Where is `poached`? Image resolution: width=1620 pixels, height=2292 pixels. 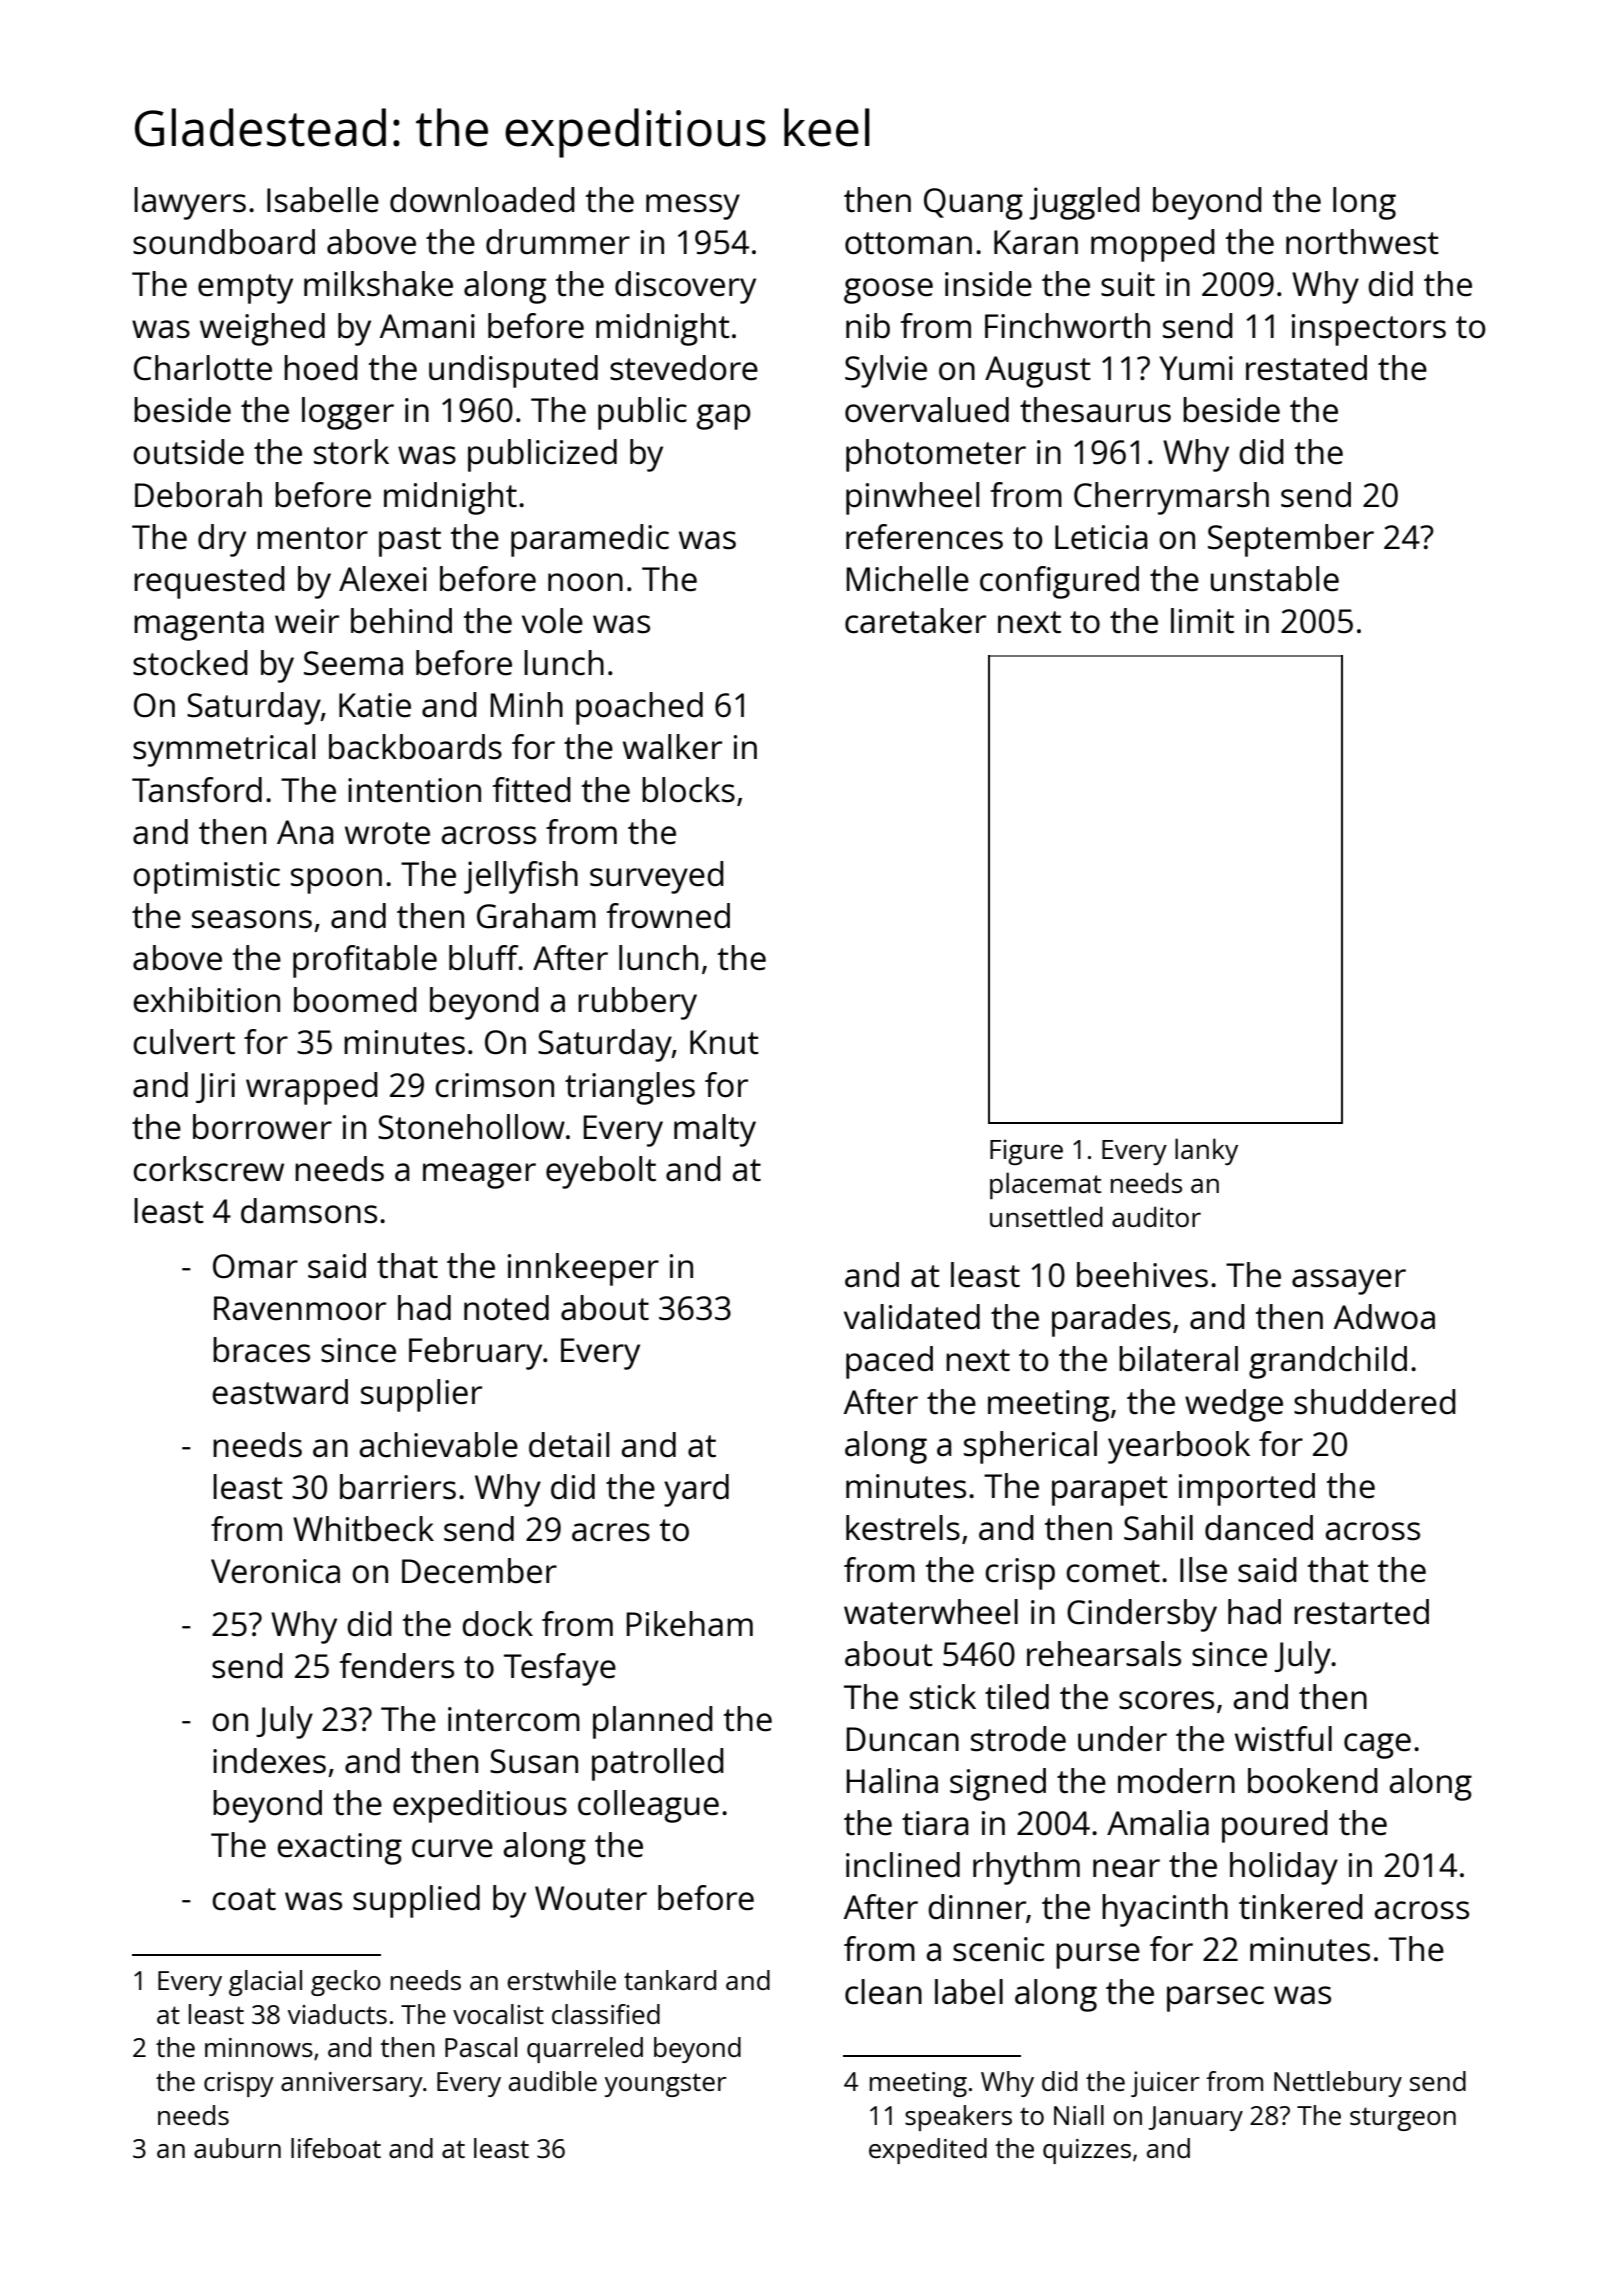
poached is located at coordinates (639, 708).
